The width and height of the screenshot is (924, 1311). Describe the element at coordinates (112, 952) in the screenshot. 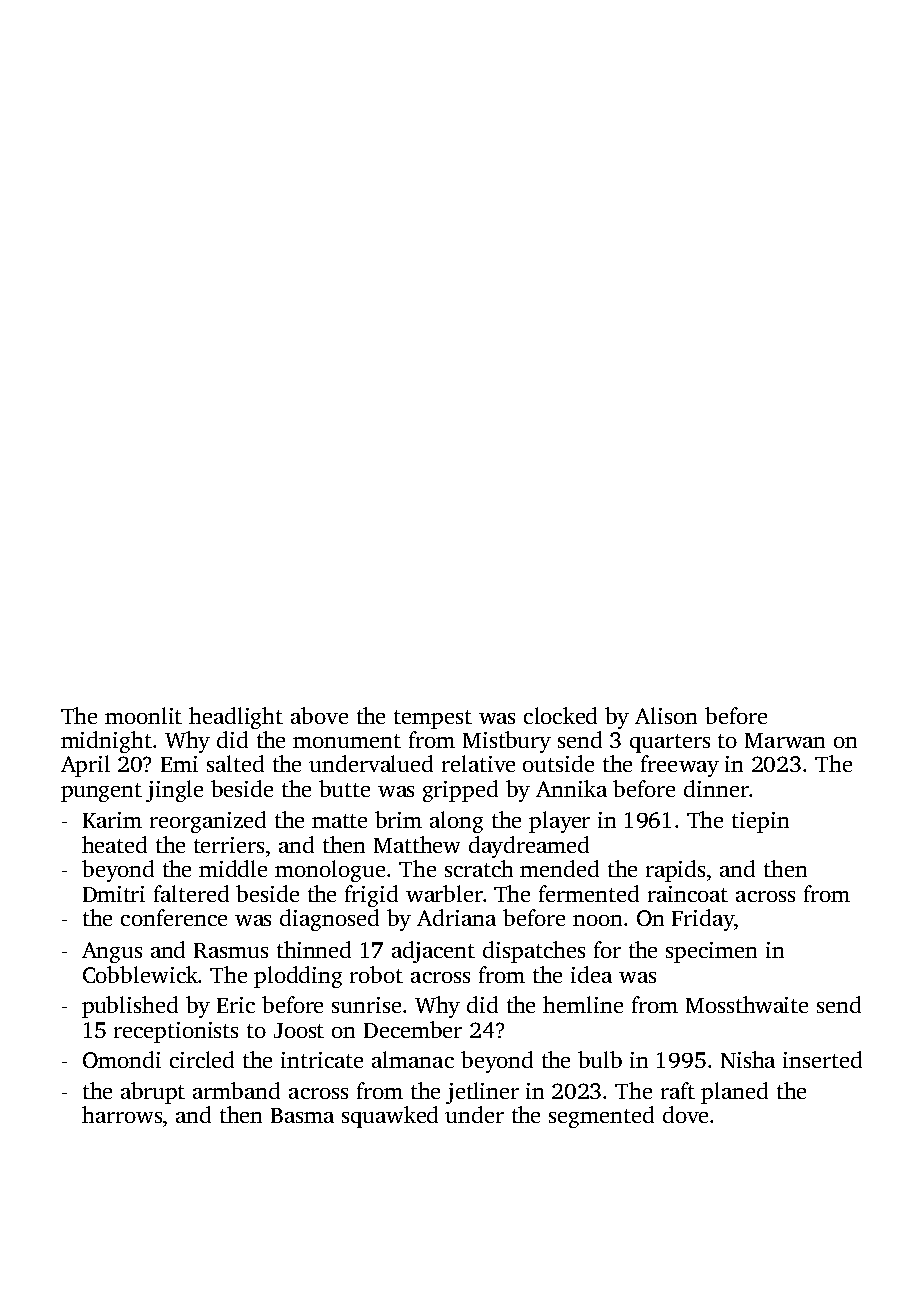

I see `Angus` at that location.
